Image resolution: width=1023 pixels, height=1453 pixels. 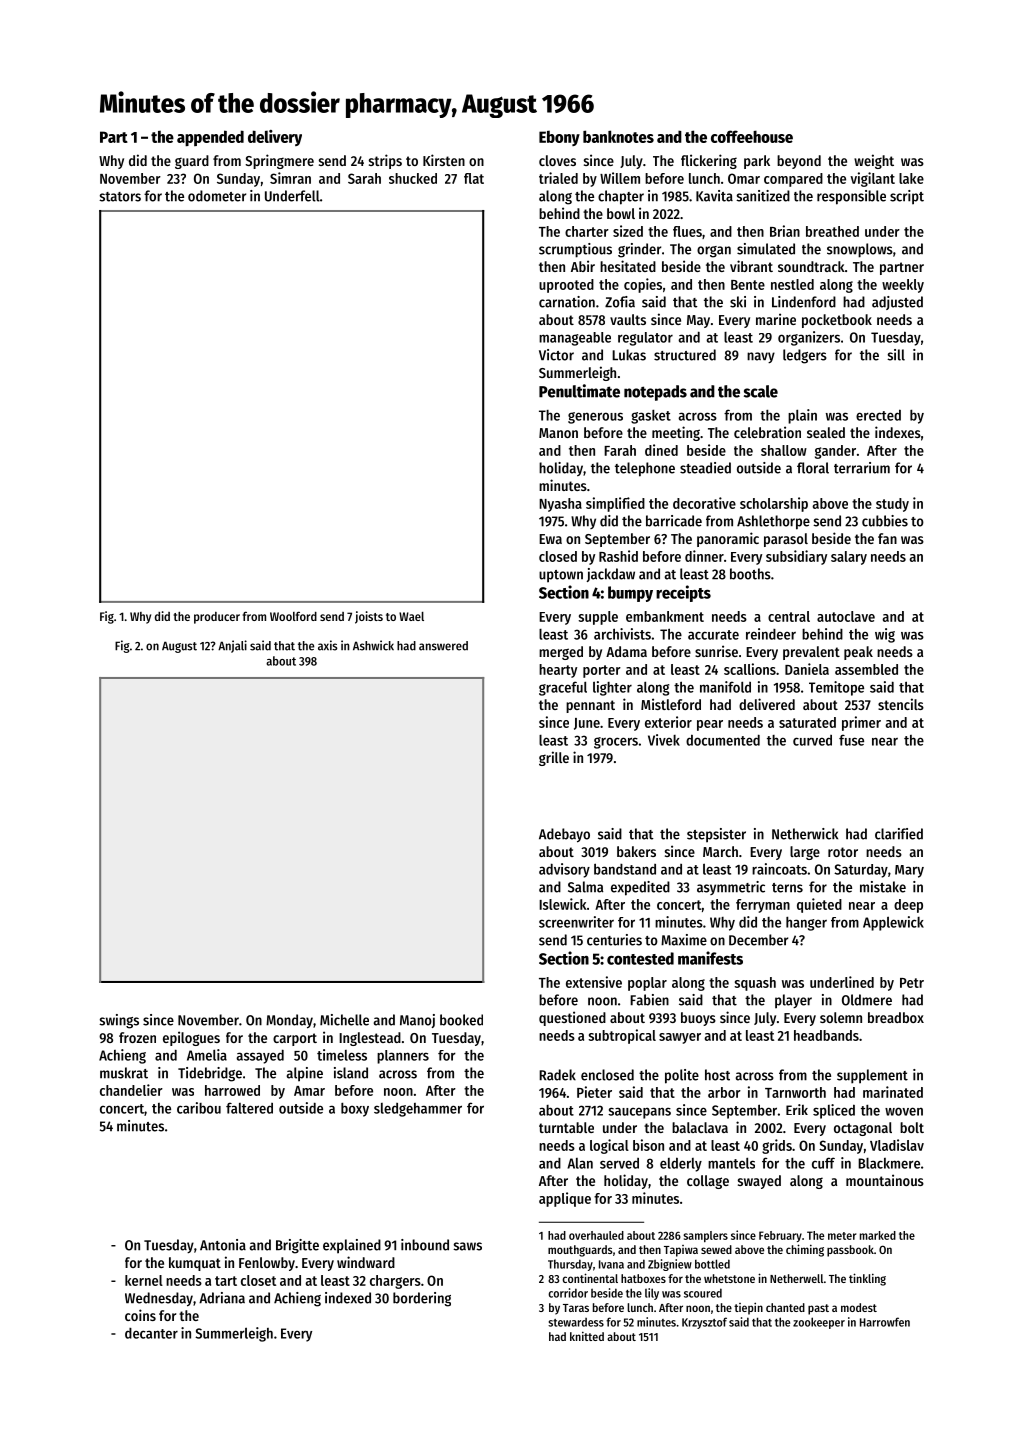 I want to click on archivists, so click(x=622, y=634).
